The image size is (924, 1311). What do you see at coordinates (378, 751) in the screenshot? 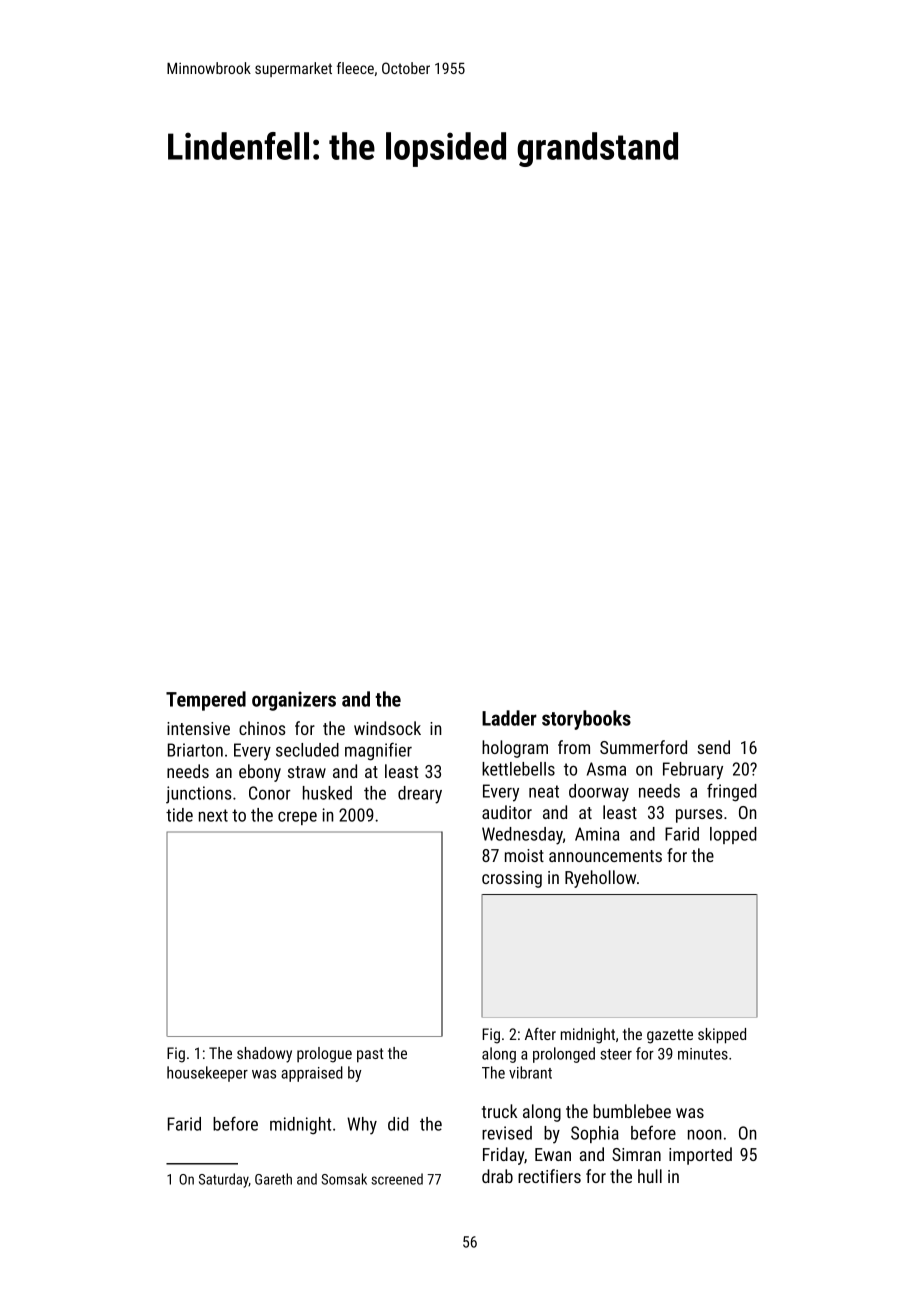
I see `magnifier` at bounding box center [378, 751].
